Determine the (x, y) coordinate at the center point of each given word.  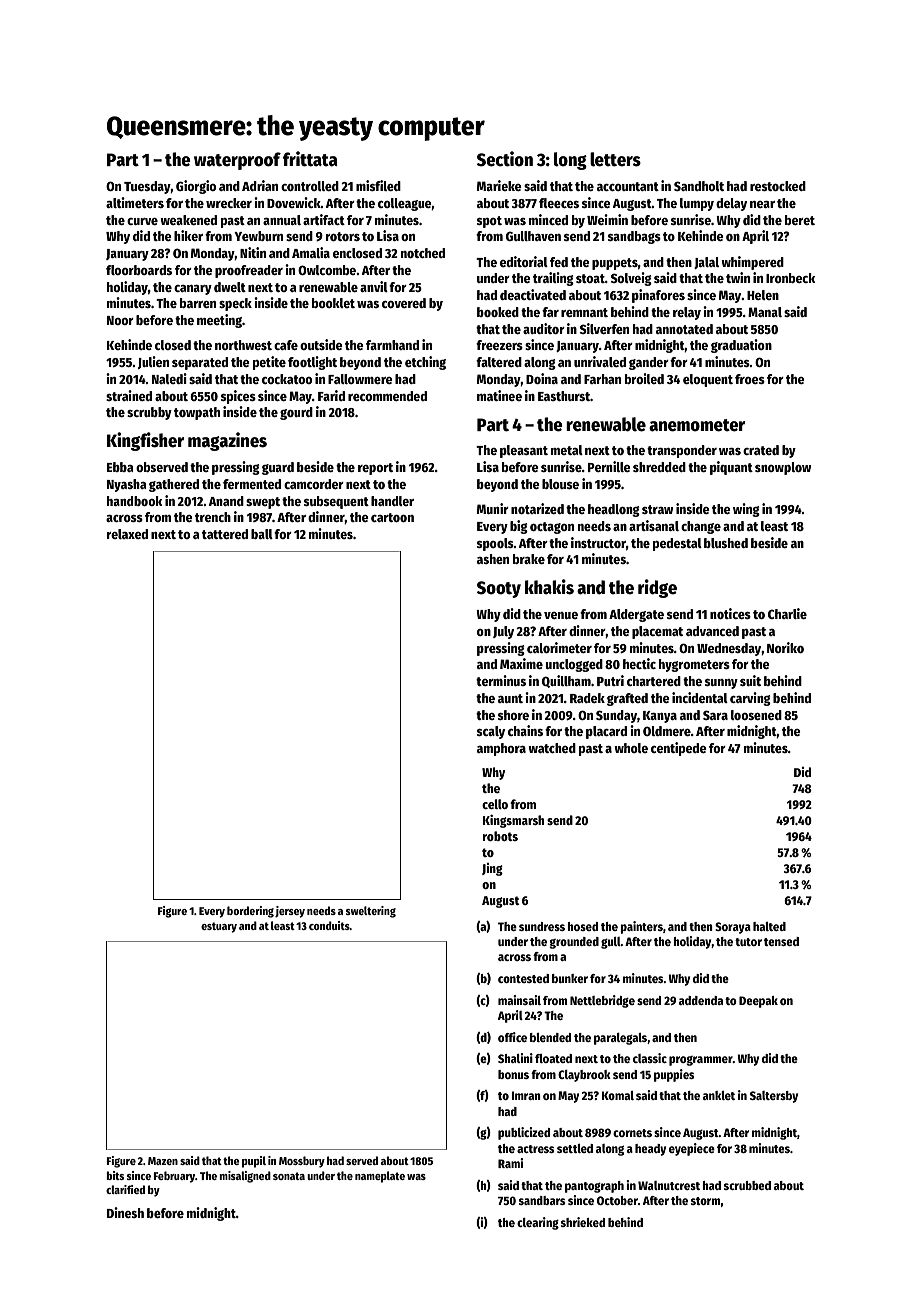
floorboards (139, 270)
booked (498, 312)
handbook (134, 501)
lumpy (697, 204)
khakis (549, 587)
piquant (731, 468)
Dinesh (125, 1212)
